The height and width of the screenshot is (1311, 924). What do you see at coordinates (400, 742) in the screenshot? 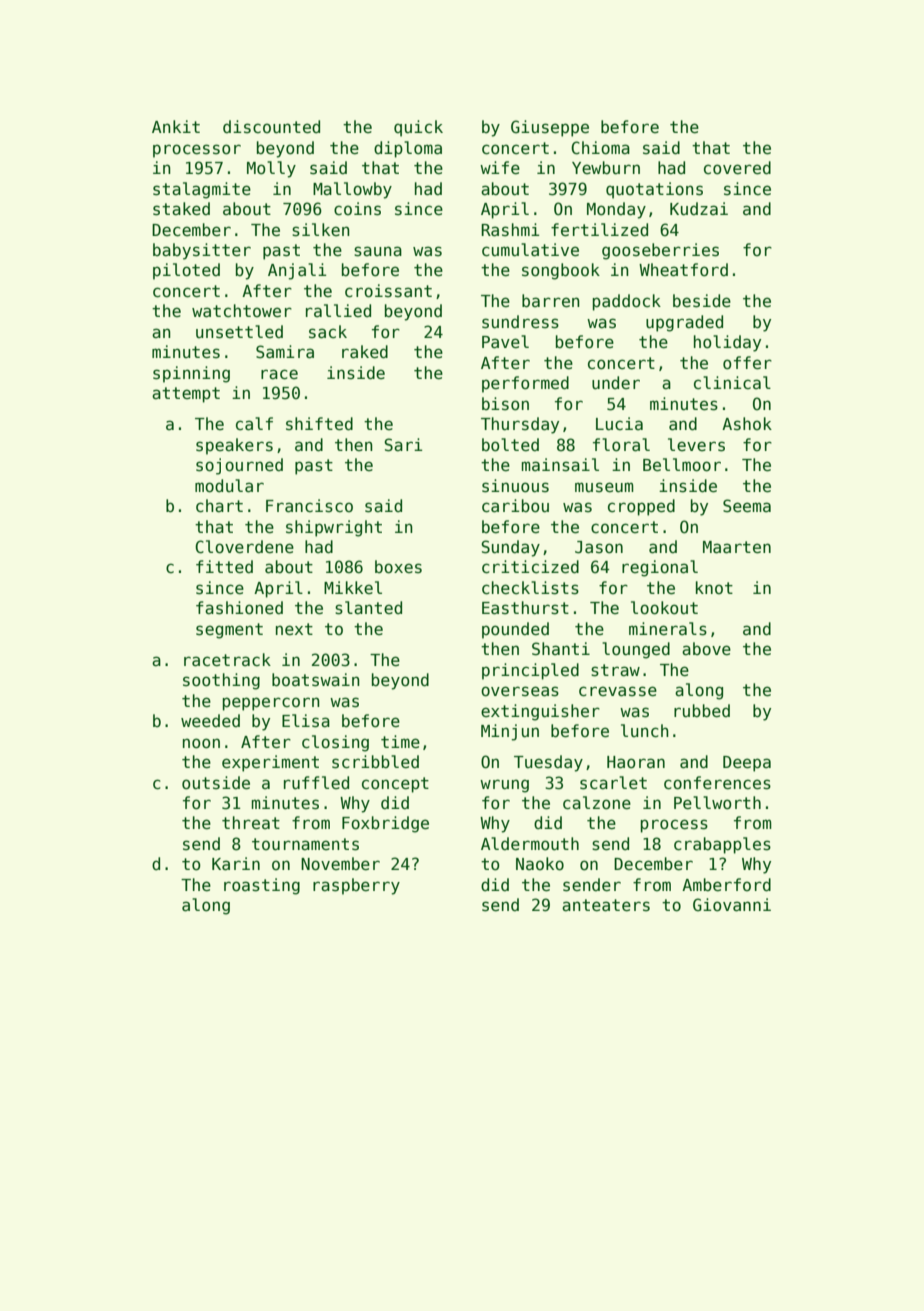
I see `time` at bounding box center [400, 742].
